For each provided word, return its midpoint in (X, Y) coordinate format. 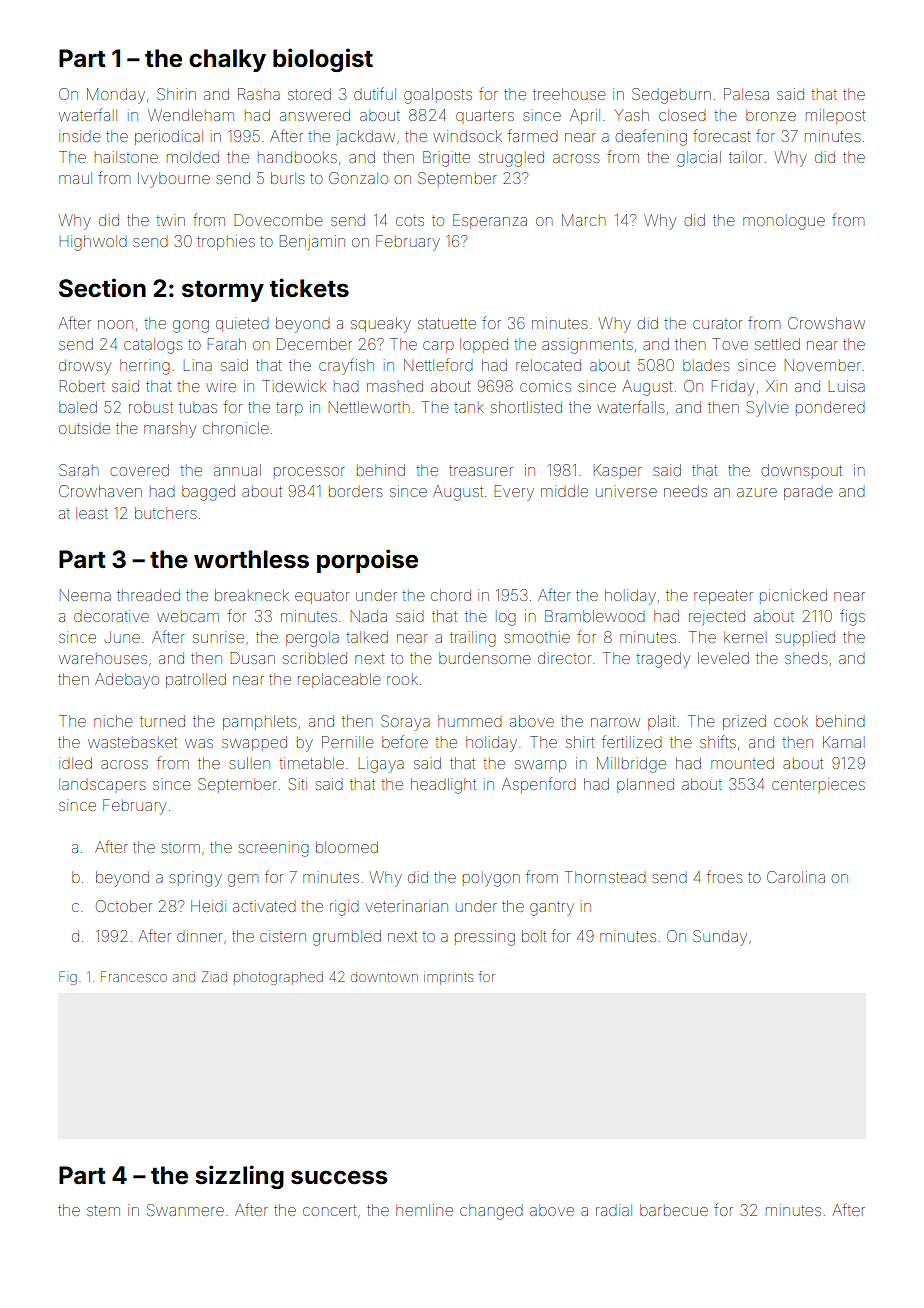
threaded (148, 595)
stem (103, 1210)
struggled (511, 159)
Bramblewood (595, 616)
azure (757, 492)
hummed (470, 721)
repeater (723, 597)
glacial (699, 159)
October (124, 906)
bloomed (347, 847)
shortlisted (526, 407)
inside (79, 136)
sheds (806, 658)
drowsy (85, 367)
